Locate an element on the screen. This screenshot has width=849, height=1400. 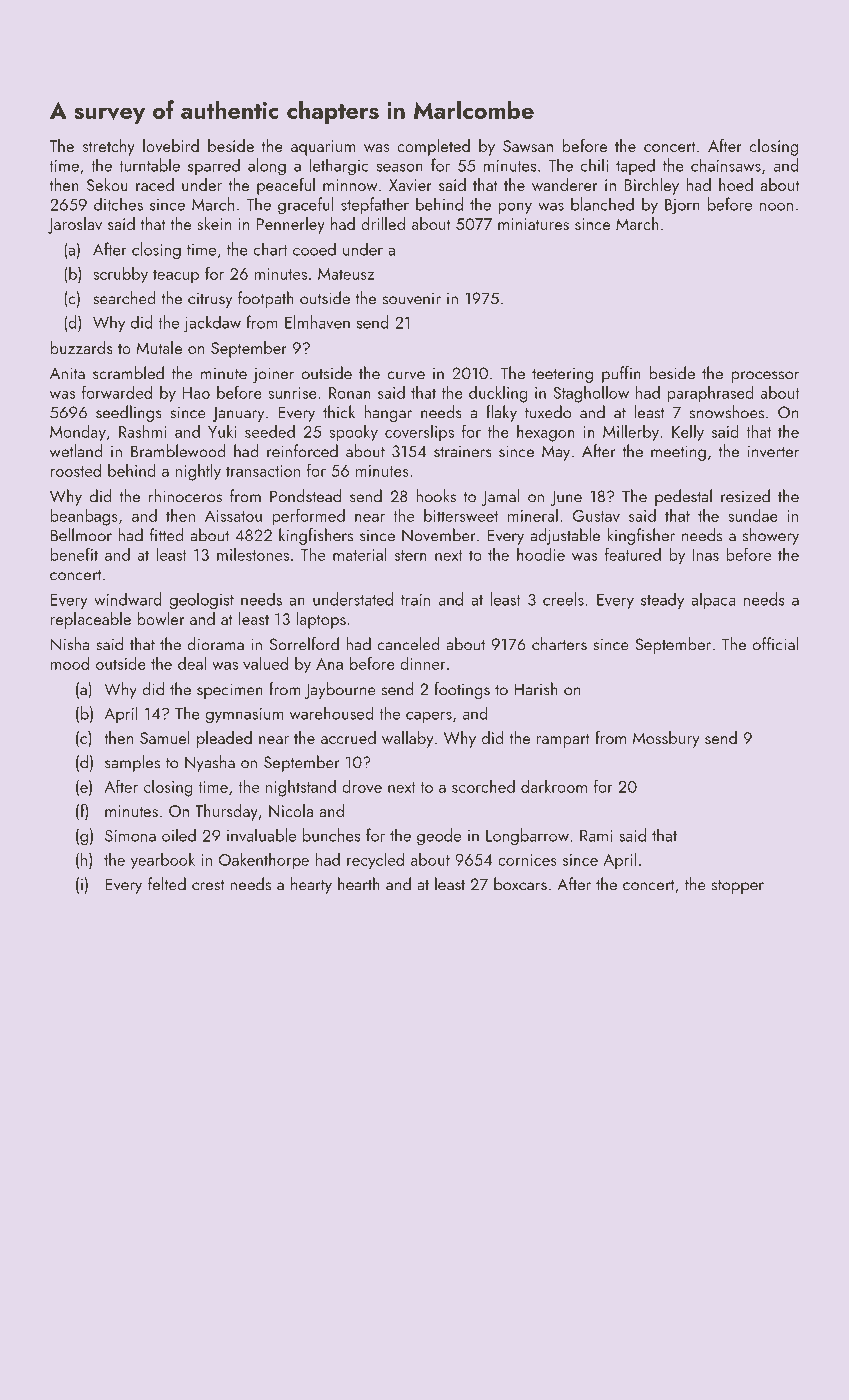
hearty is located at coordinates (311, 885).
